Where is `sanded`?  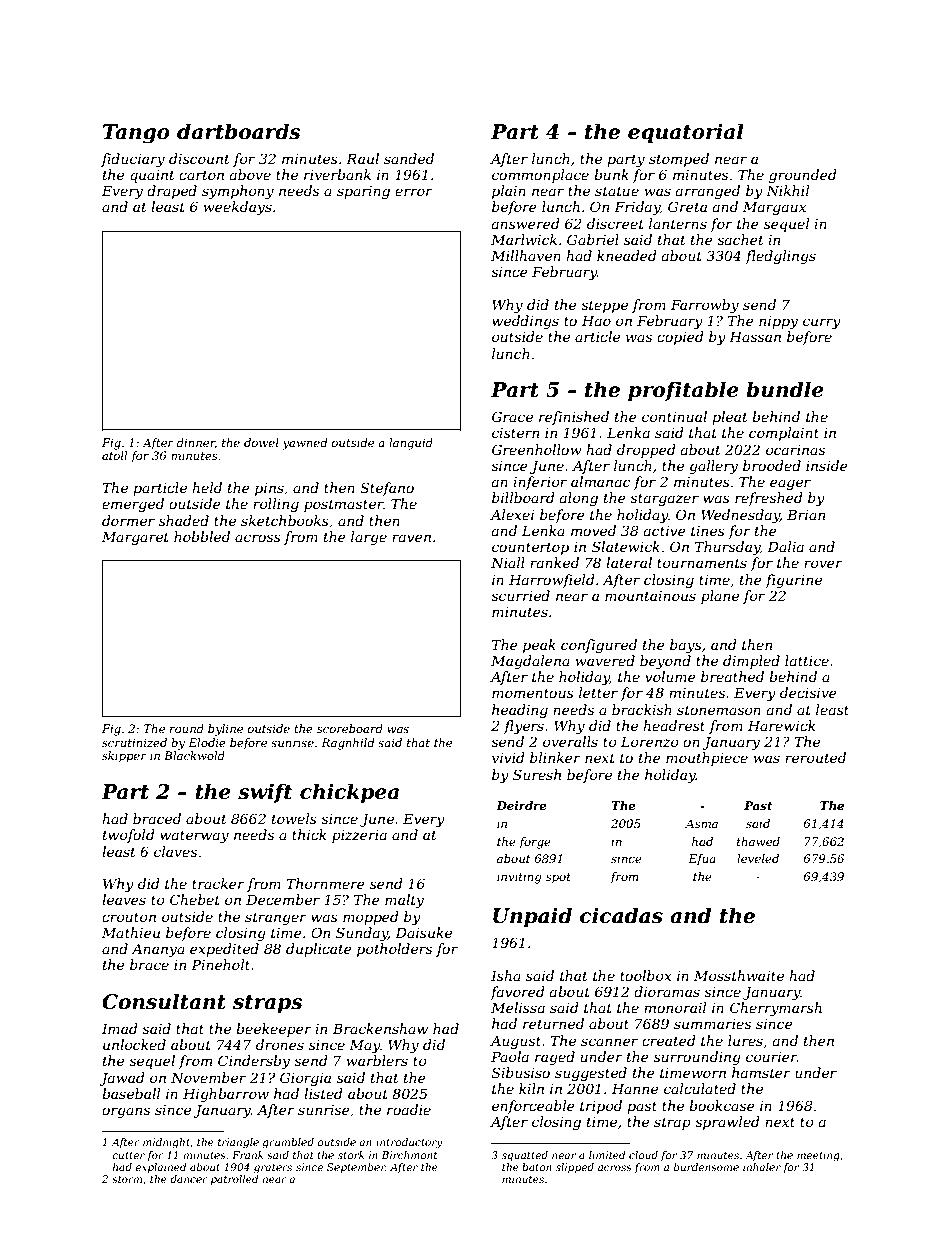 sanded is located at coordinates (409, 158).
